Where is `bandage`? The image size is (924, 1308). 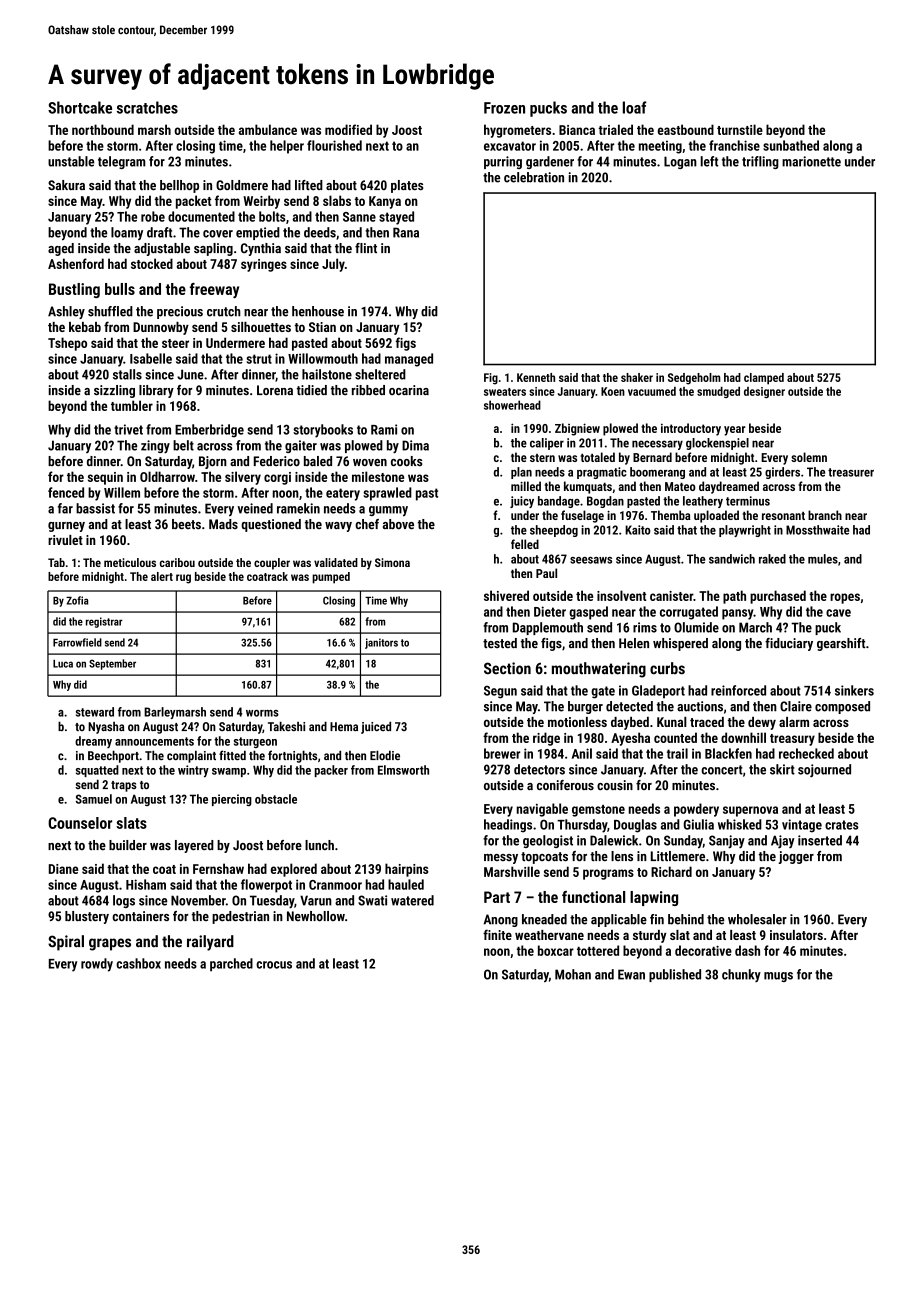 bandage is located at coordinates (559, 502).
